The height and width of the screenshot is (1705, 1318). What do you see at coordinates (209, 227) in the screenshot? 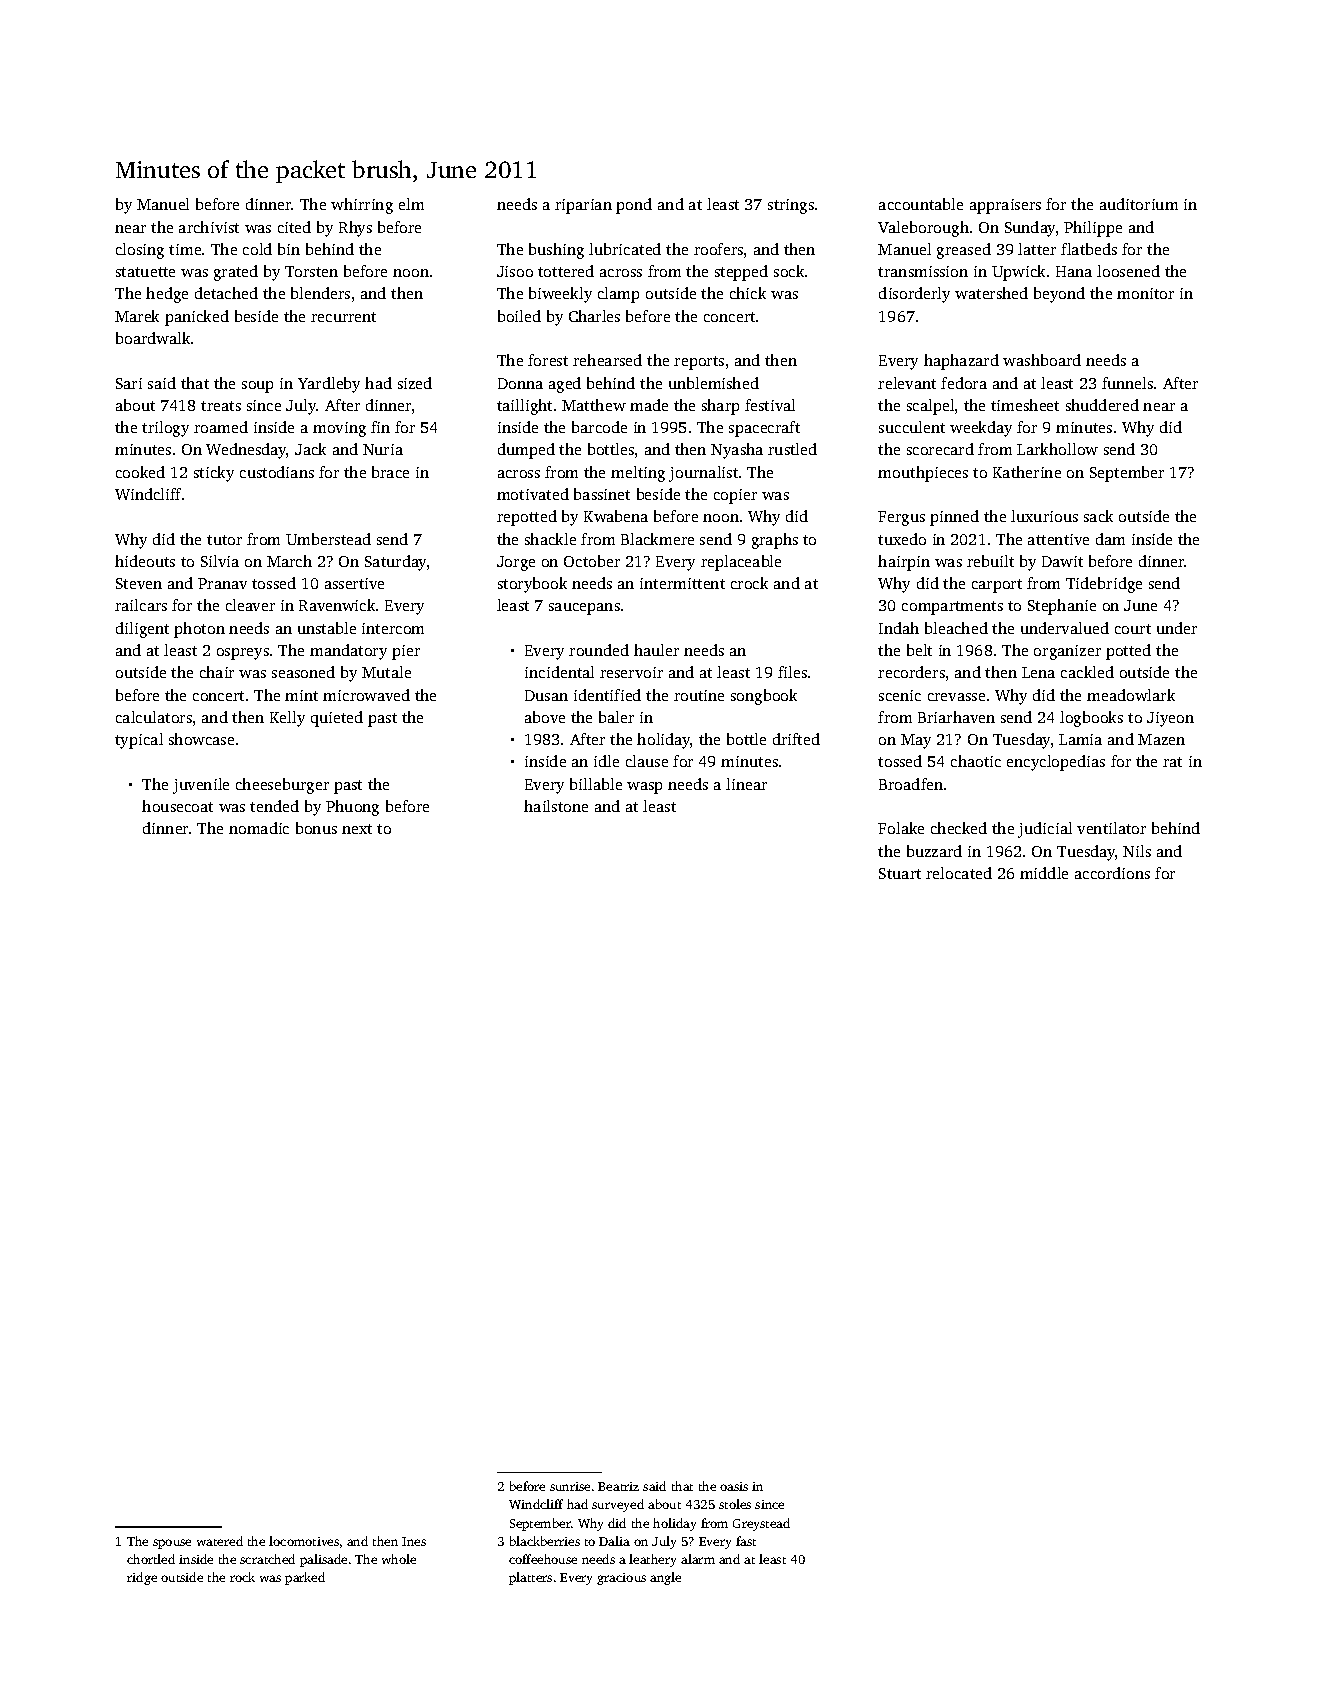
I see `archivist` at bounding box center [209, 227].
